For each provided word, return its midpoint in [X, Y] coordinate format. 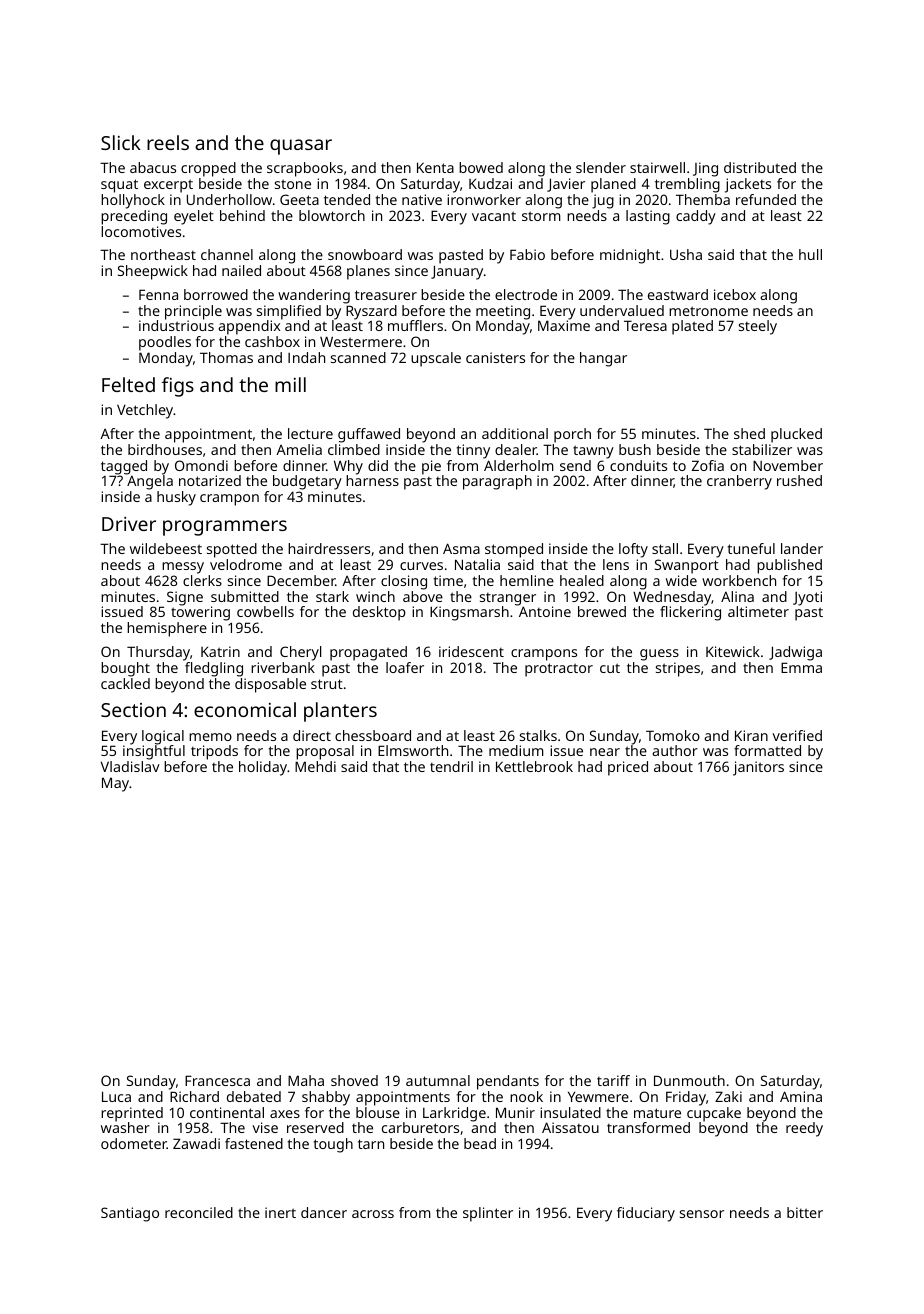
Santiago [130, 1214]
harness [372, 480]
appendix [249, 327]
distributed [760, 167]
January [457, 272]
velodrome [246, 564]
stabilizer [762, 449]
